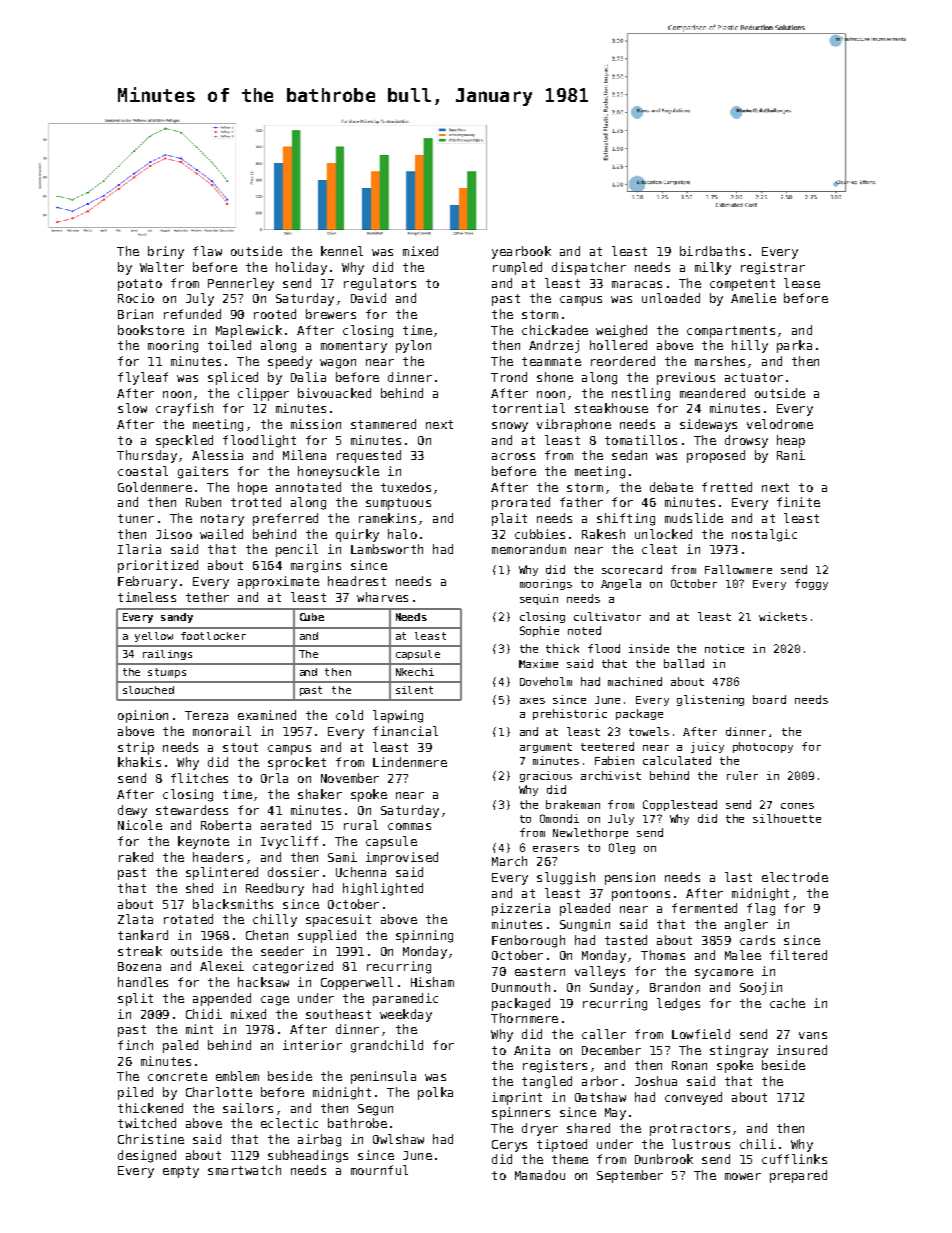 The image size is (952, 1233). What do you see at coordinates (509, 377) in the image?
I see `Trond` at bounding box center [509, 377].
